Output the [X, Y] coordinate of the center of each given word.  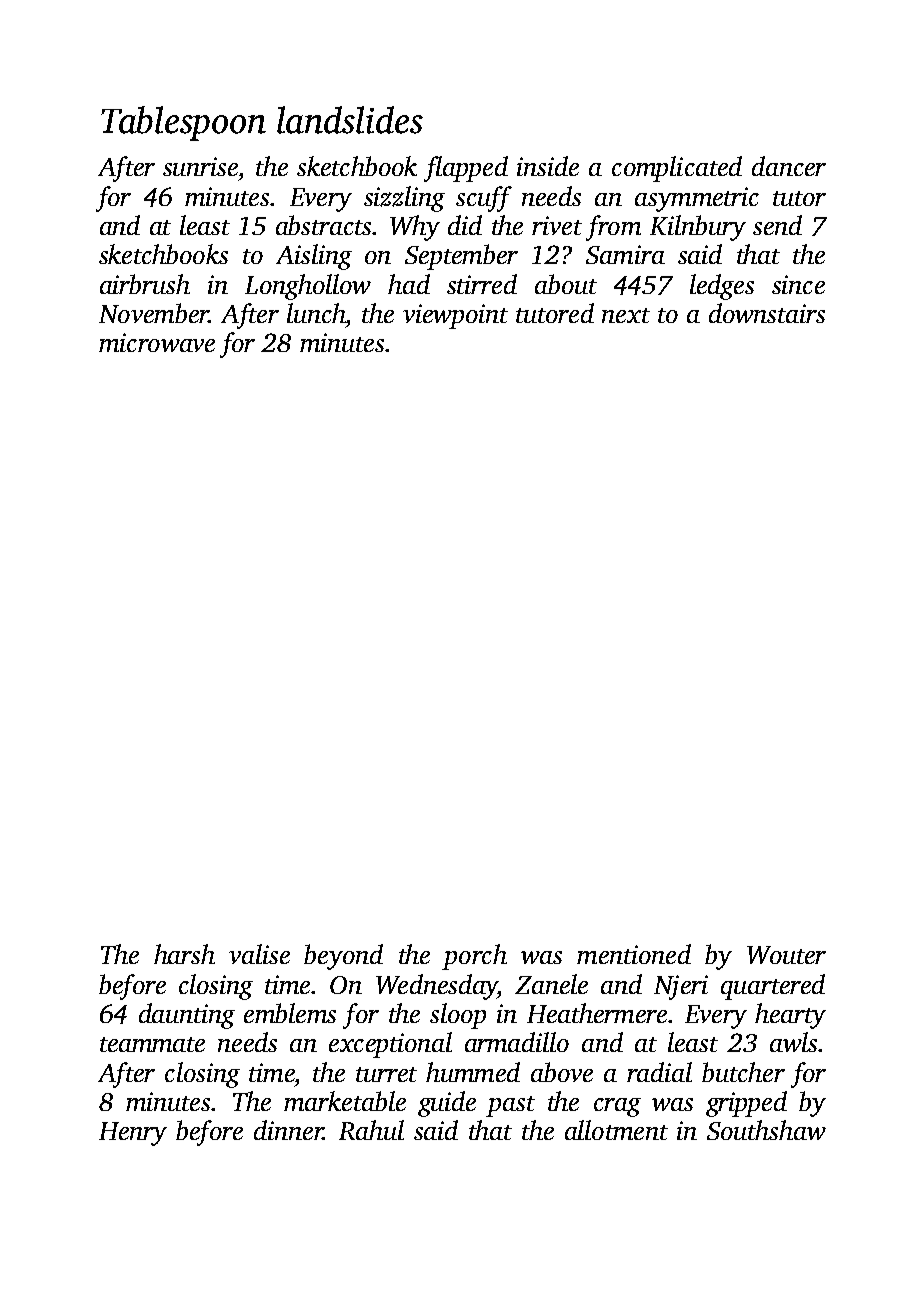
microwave [157, 342]
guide [447, 1104]
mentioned [634, 954]
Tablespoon [183, 123]
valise [259, 954]
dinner [288, 1130]
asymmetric [697, 199]
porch [474, 957]
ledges [722, 287]
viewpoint [455, 316]
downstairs [767, 313]
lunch [316, 313]
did [465, 225]
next [626, 315]
